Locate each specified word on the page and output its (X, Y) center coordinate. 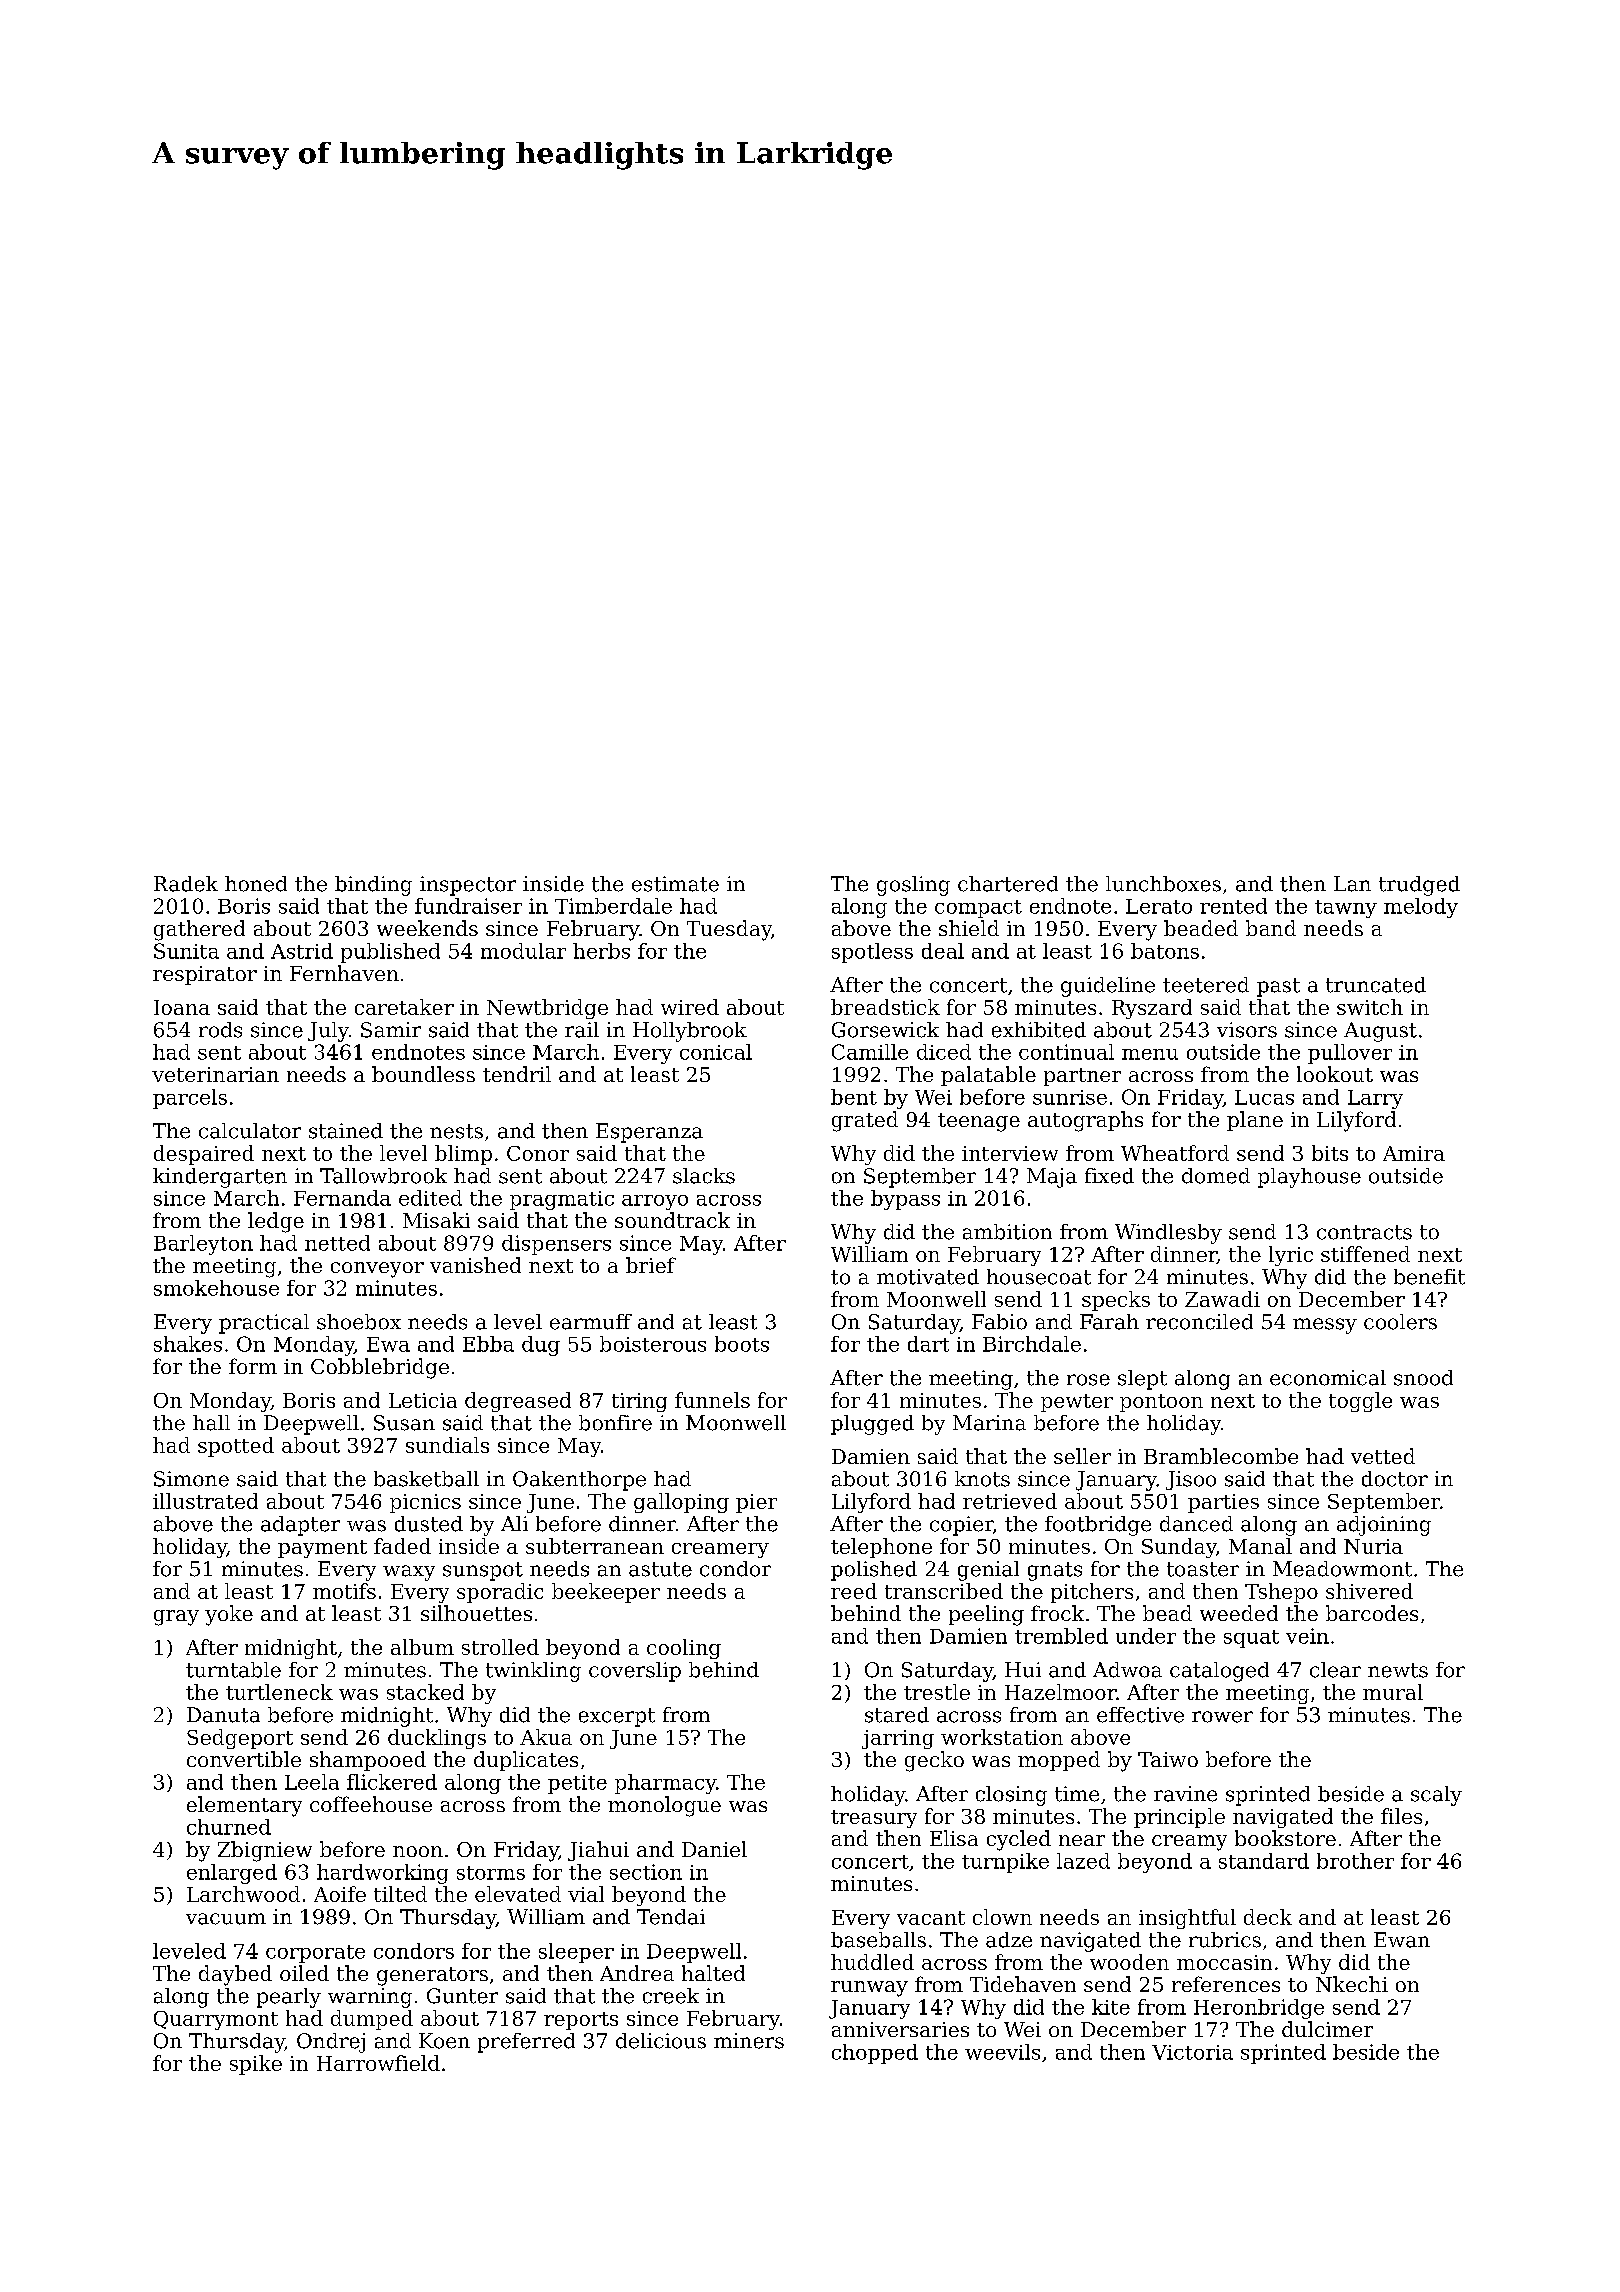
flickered (392, 1782)
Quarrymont (216, 2020)
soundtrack (672, 1220)
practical (264, 1324)
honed (256, 884)
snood (1423, 1378)
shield (969, 928)
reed (854, 1591)
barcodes (1372, 1613)
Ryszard (1152, 1009)
